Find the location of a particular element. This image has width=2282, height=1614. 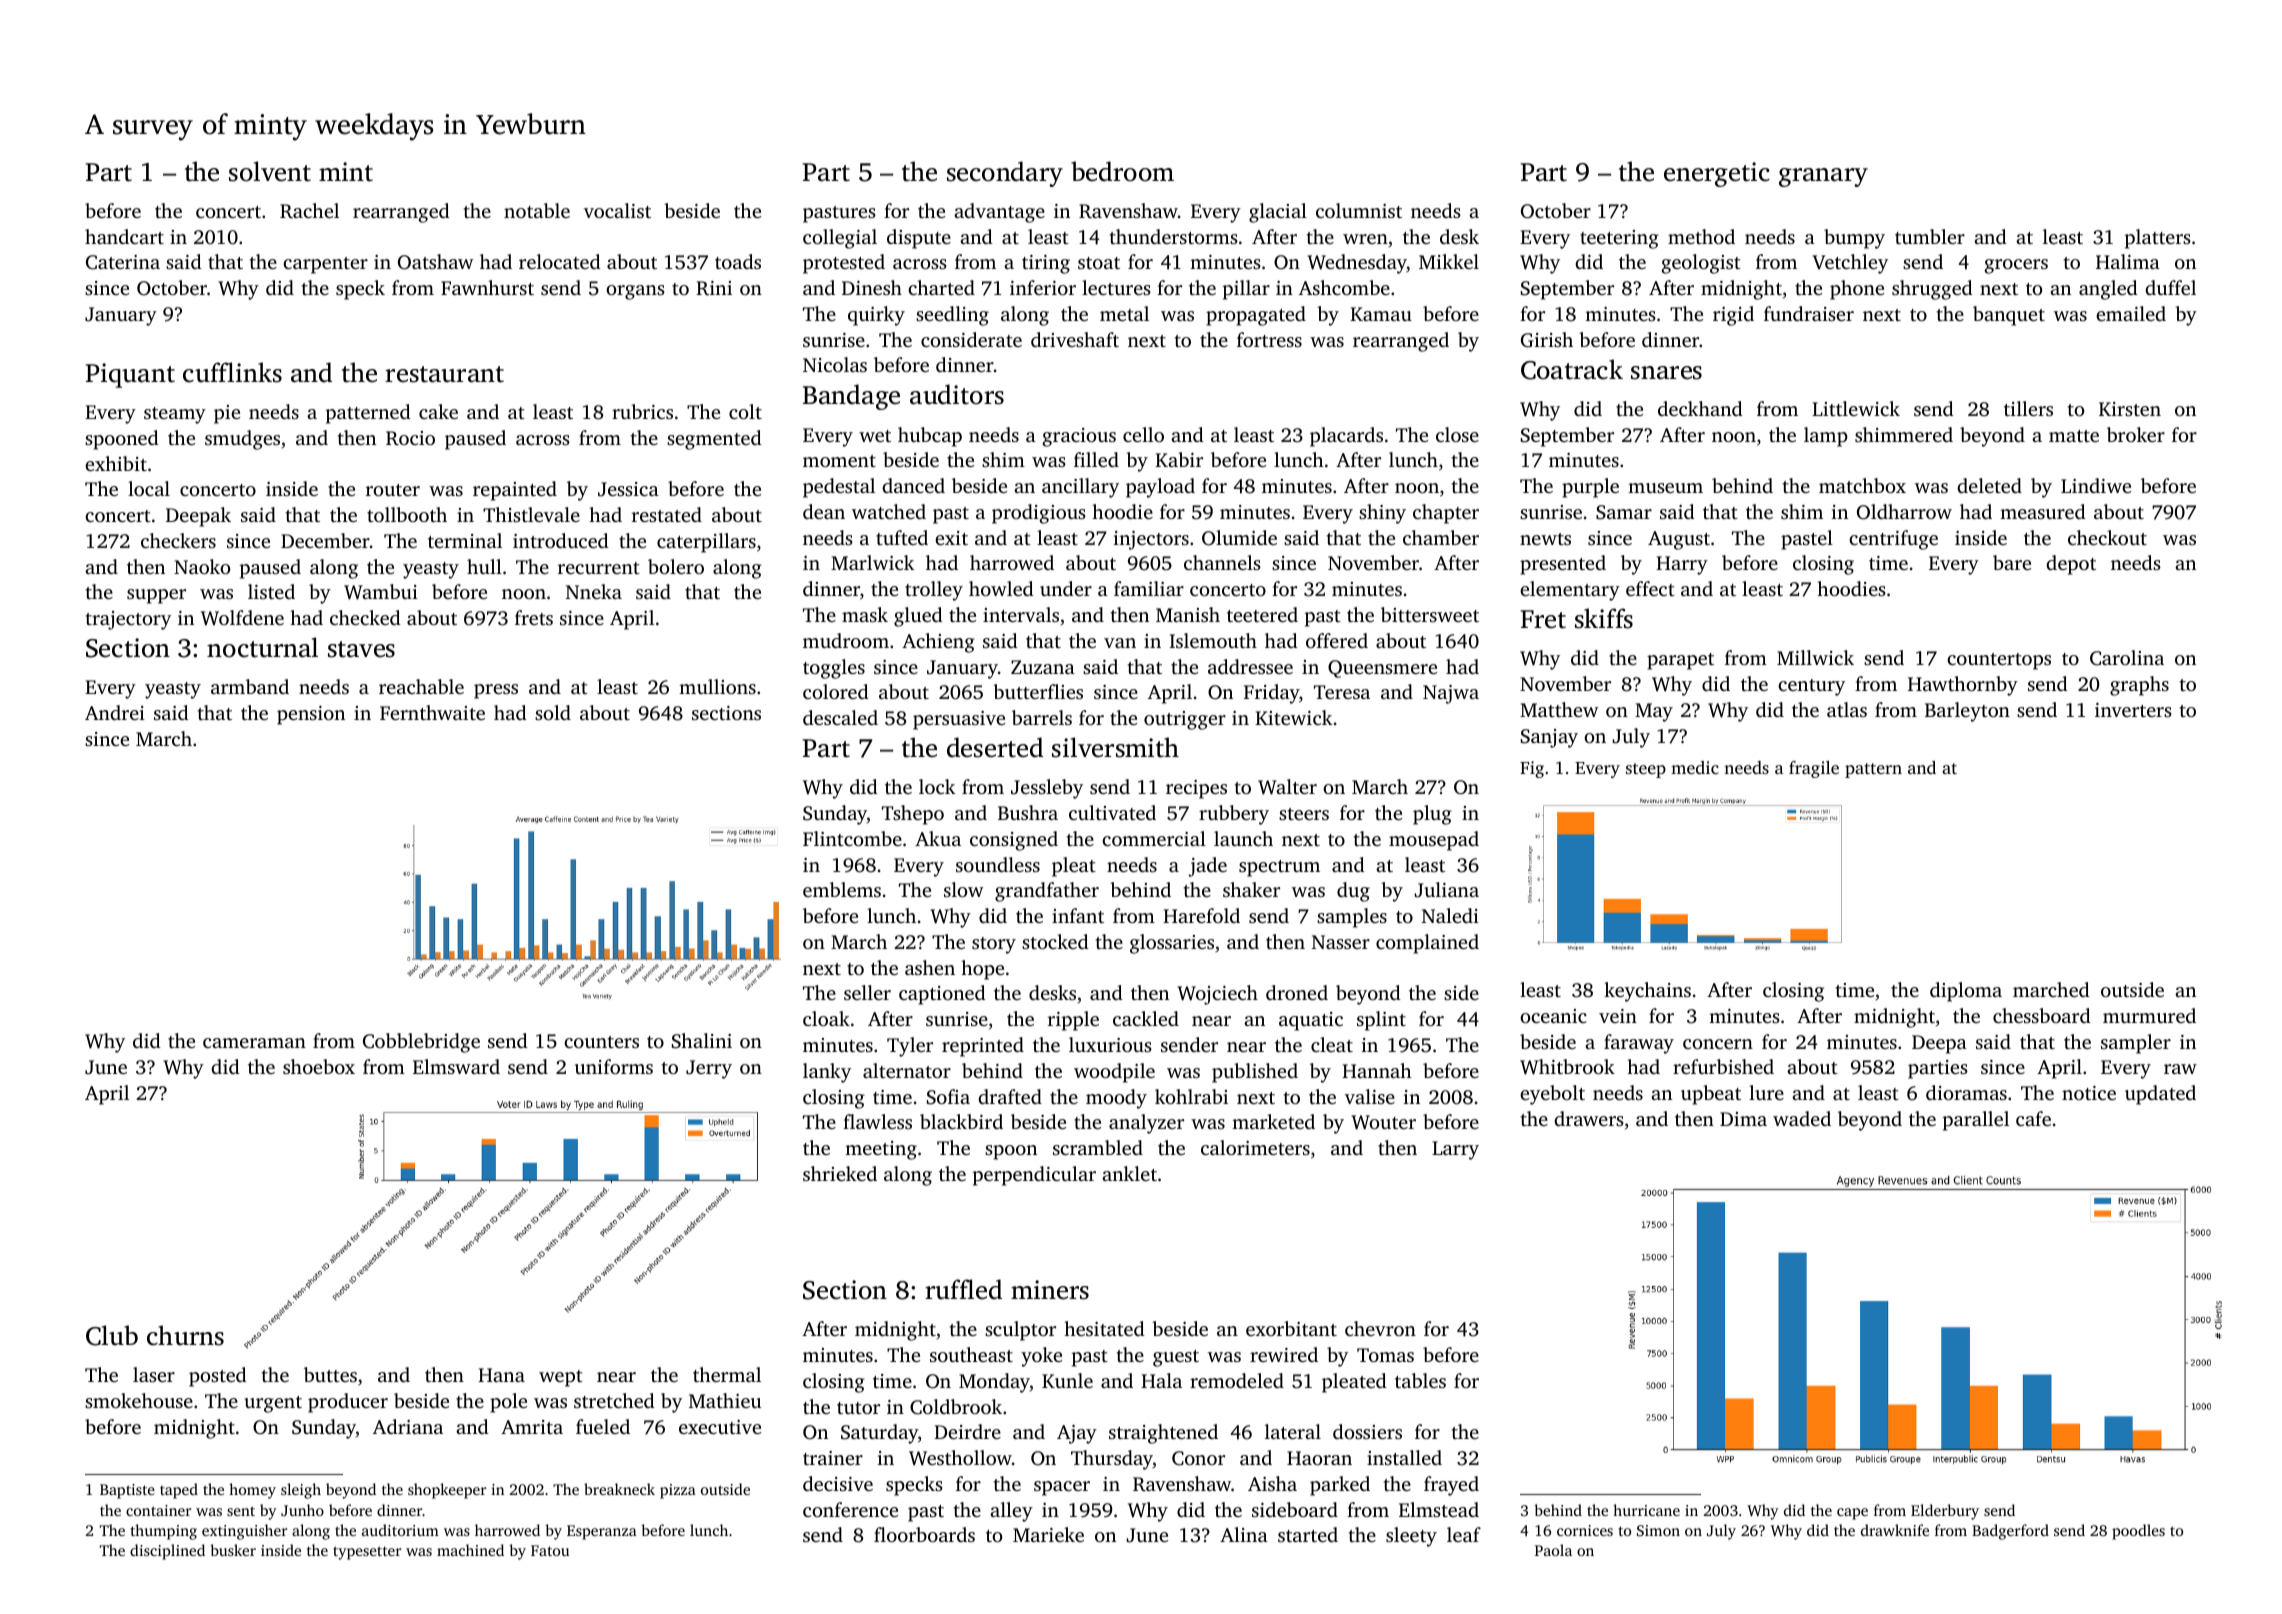

pension is located at coordinates (311, 715).
